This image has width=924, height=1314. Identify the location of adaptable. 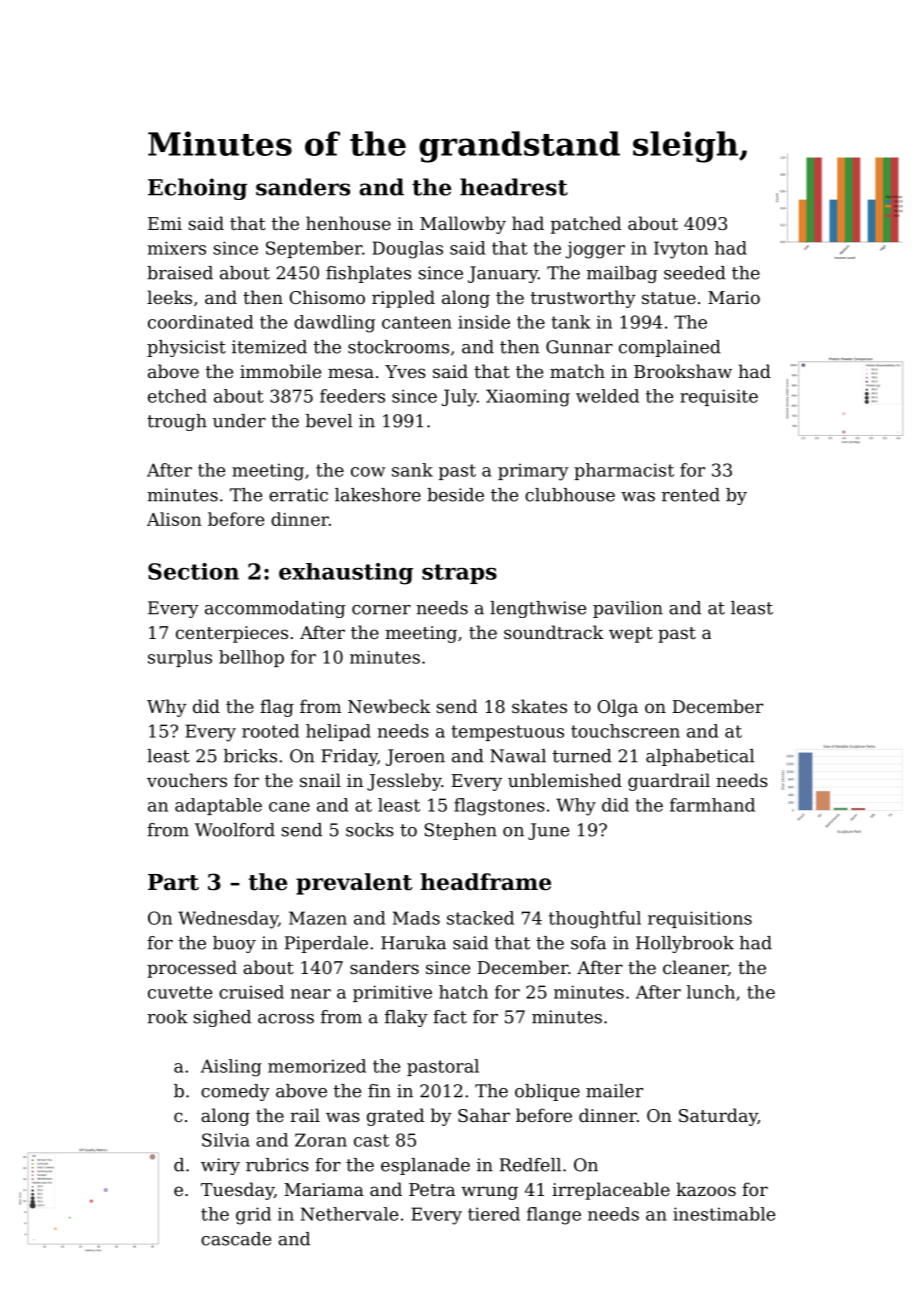
(218, 806).
